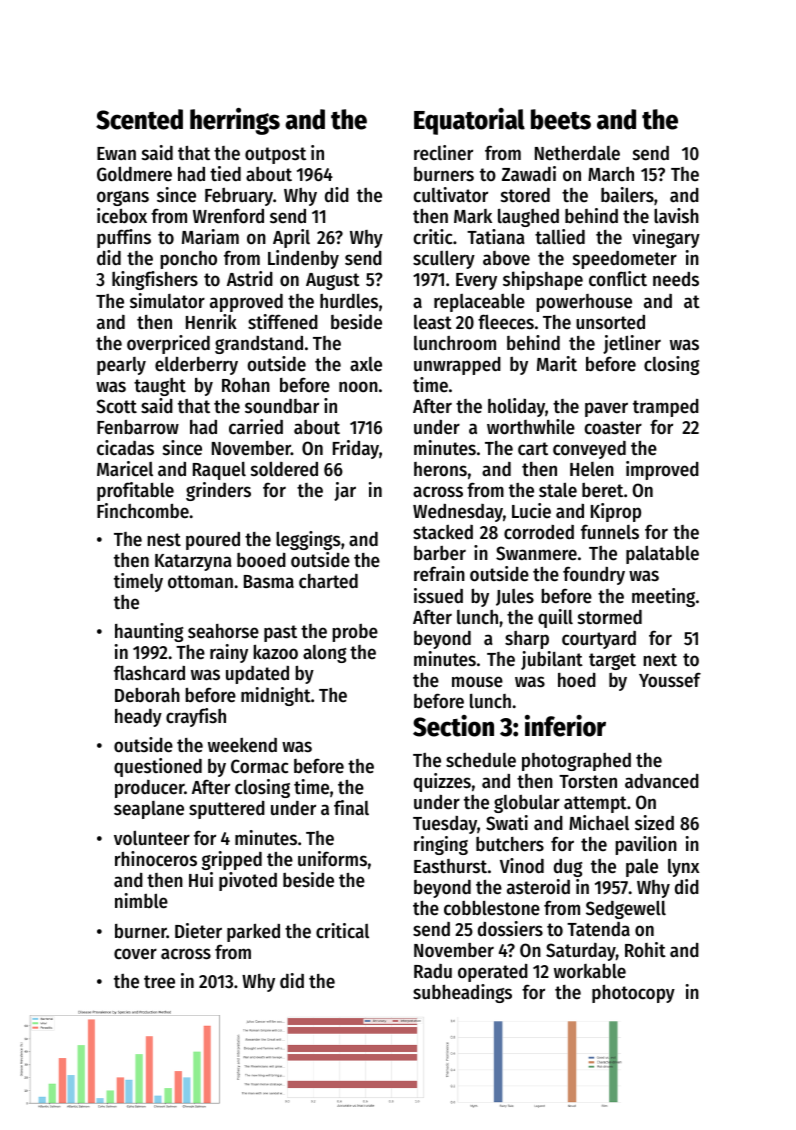 This document has width=796, height=1130. What do you see at coordinates (493, 973) in the document?
I see `operated` at bounding box center [493, 973].
